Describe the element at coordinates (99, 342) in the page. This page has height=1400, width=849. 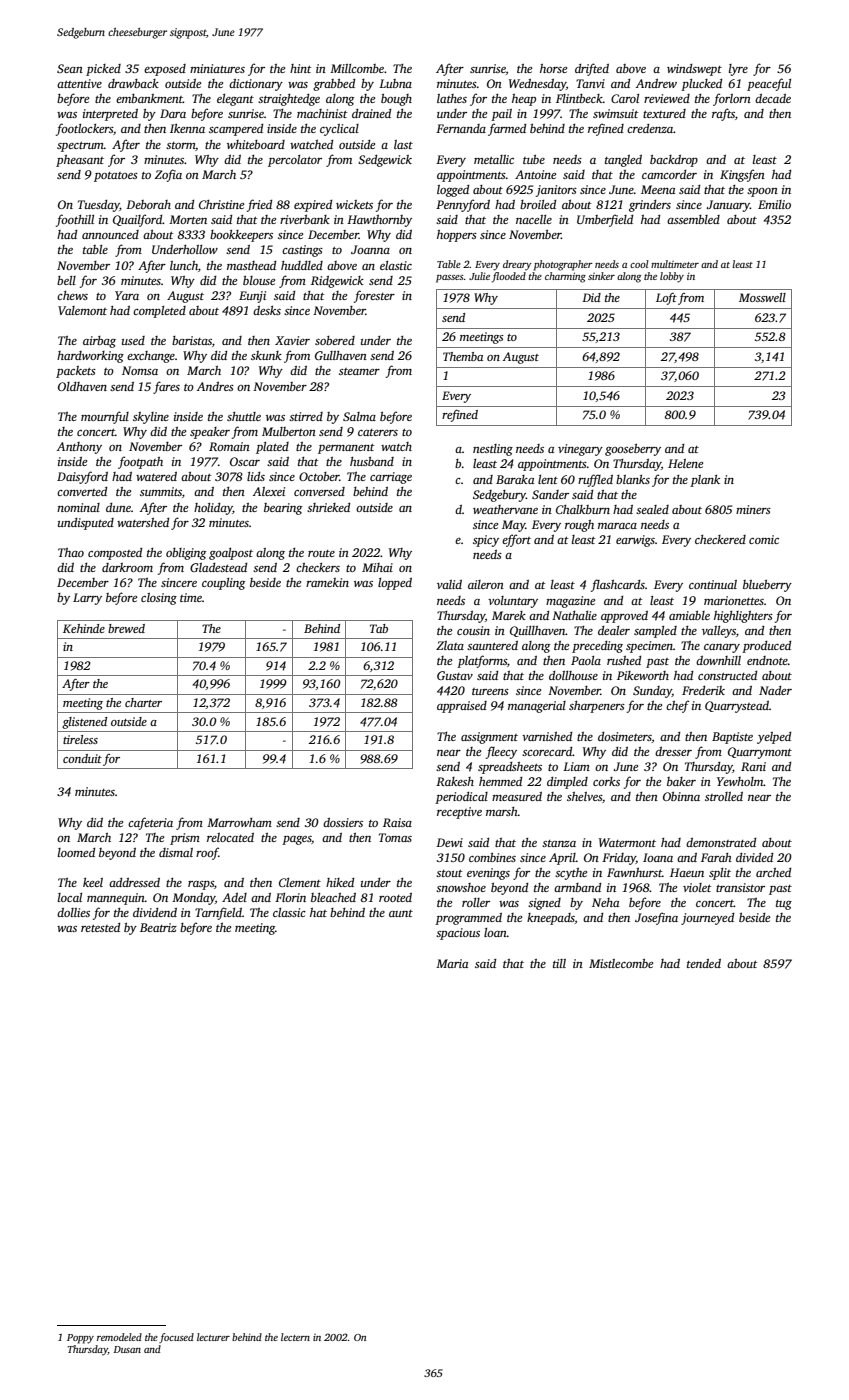
I see `airbag` at that location.
